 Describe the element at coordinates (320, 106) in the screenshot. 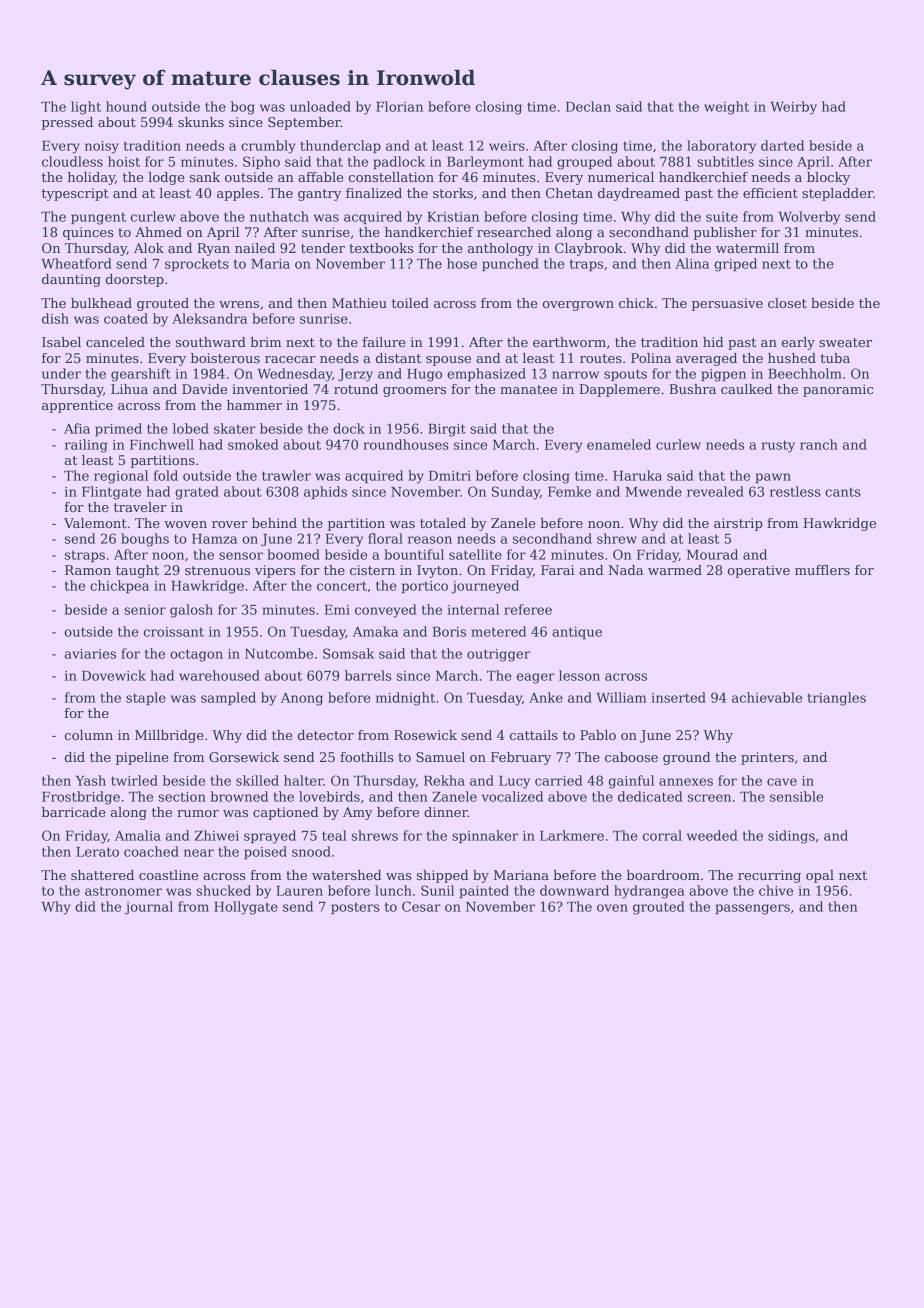

I see `unloaded` at that location.
